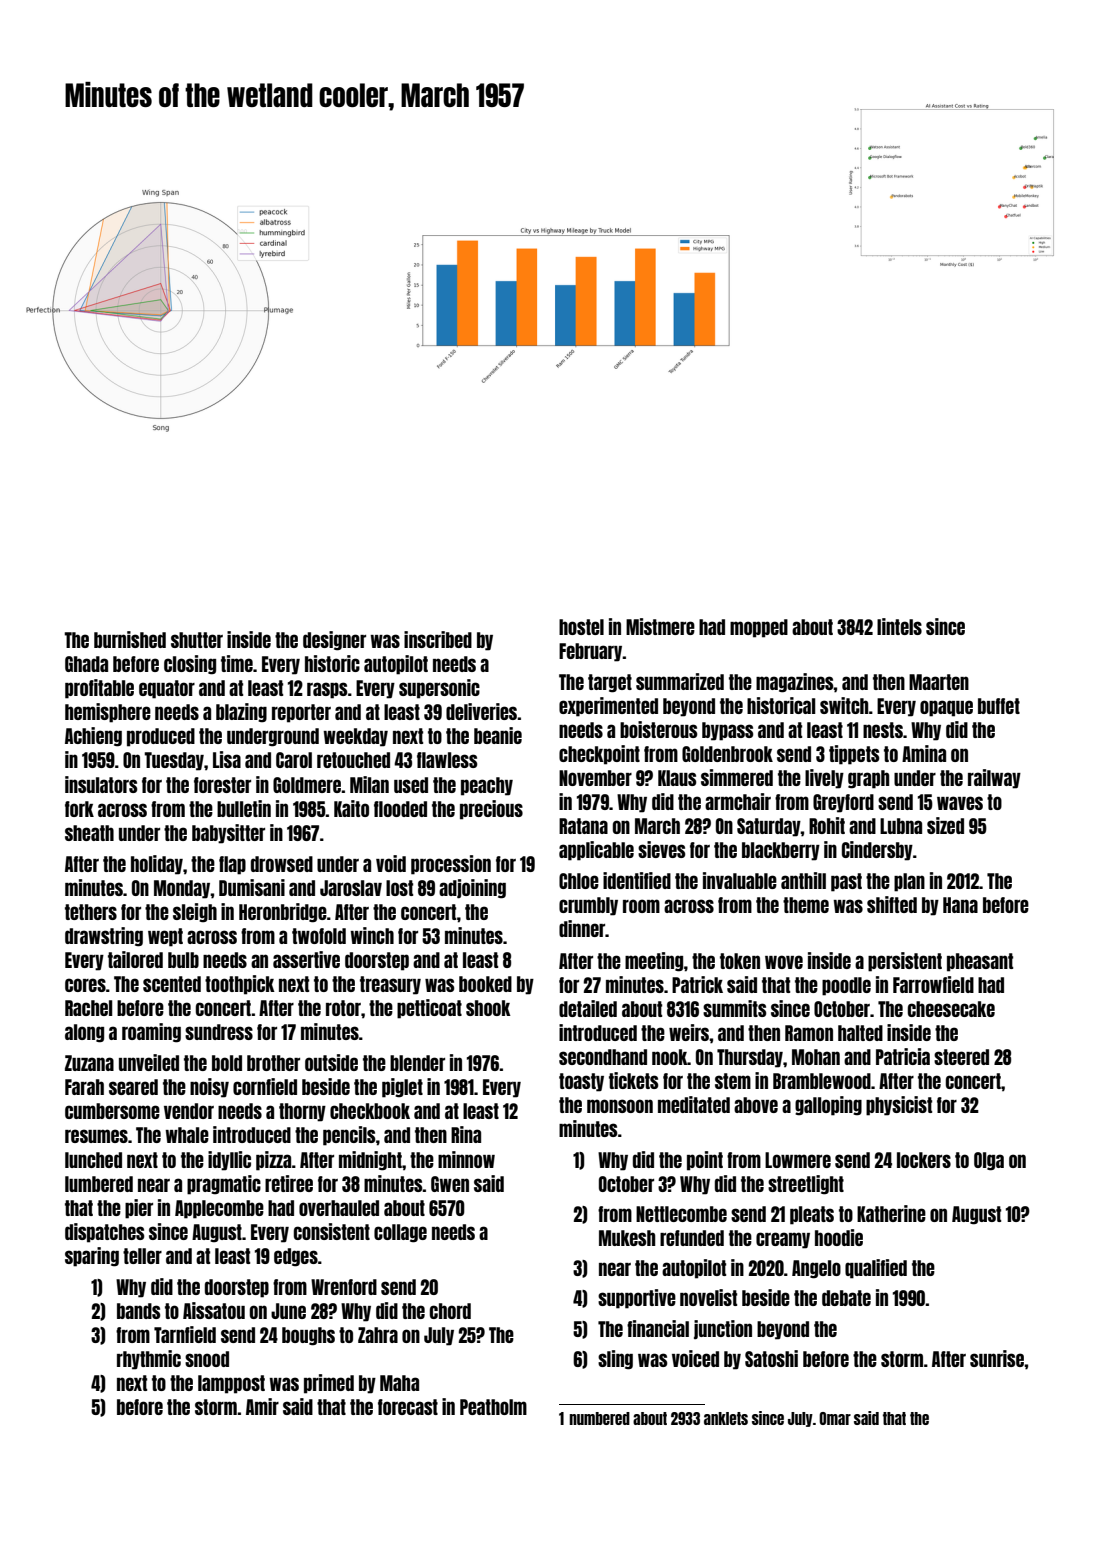 This document has height=1549, width=1095. I want to click on flawless, so click(447, 760).
